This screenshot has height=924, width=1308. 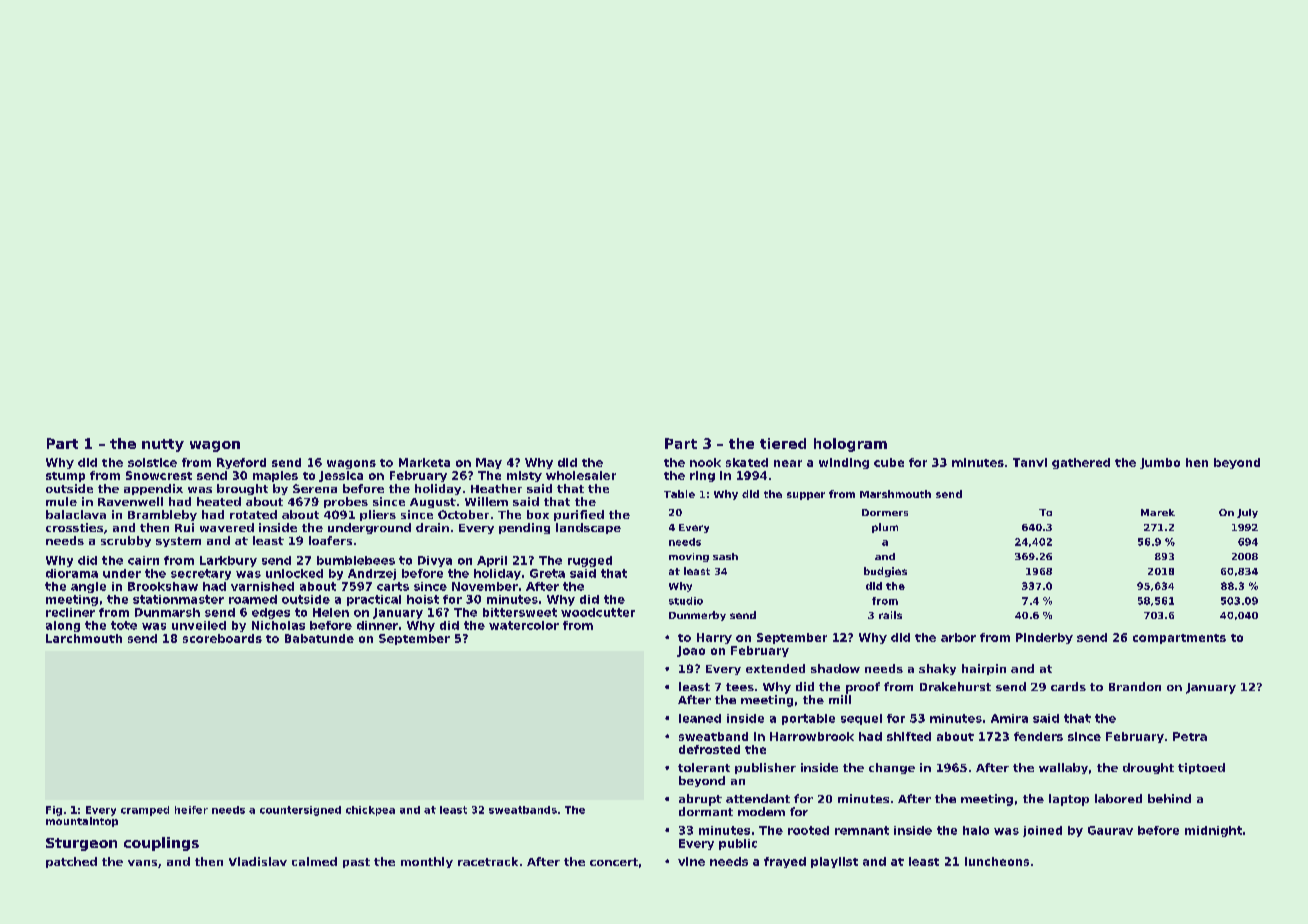 I want to click on Babatunde, so click(x=319, y=638).
